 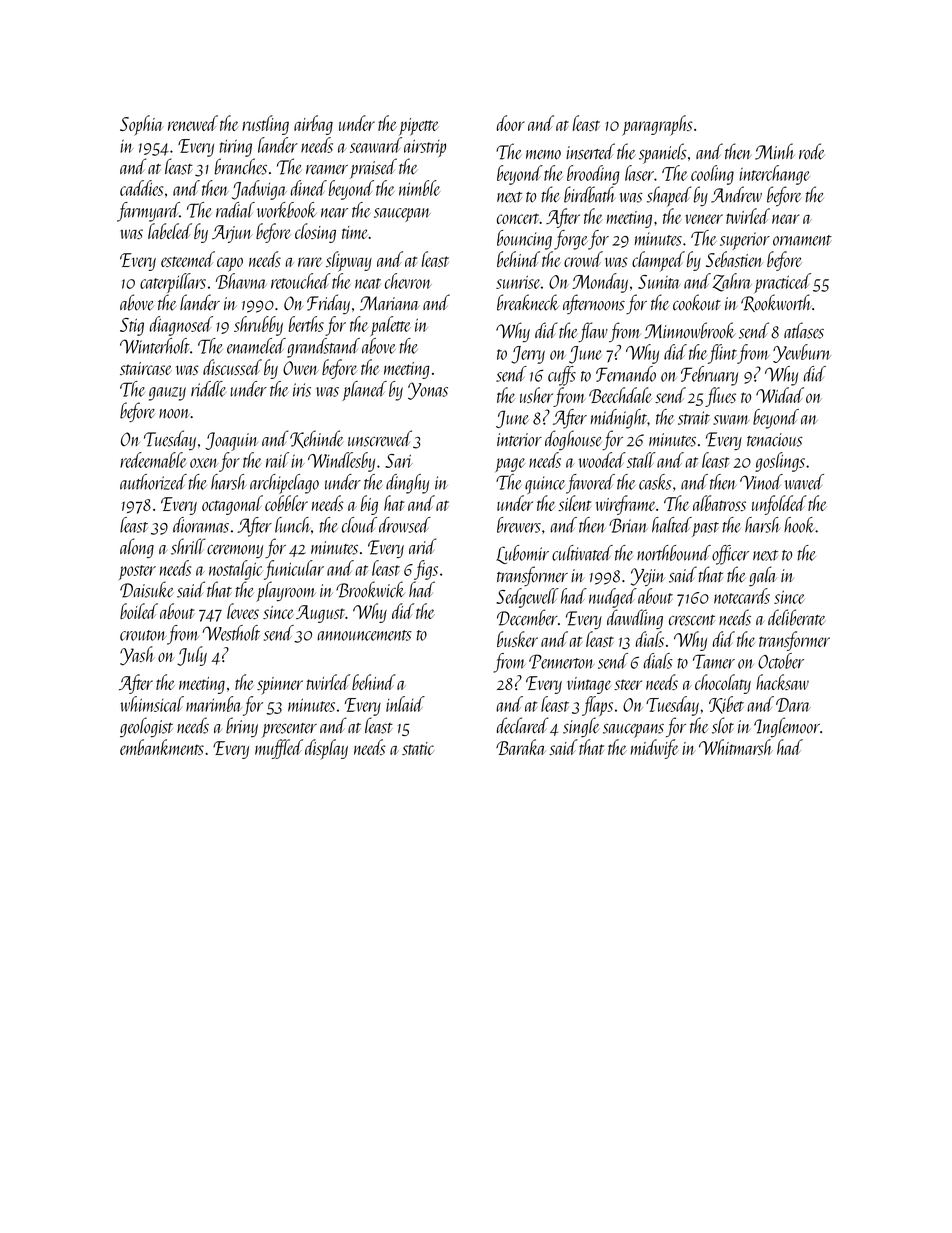 What do you see at coordinates (574, 440) in the screenshot?
I see `doghouse` at bounding box center [574, 440].
